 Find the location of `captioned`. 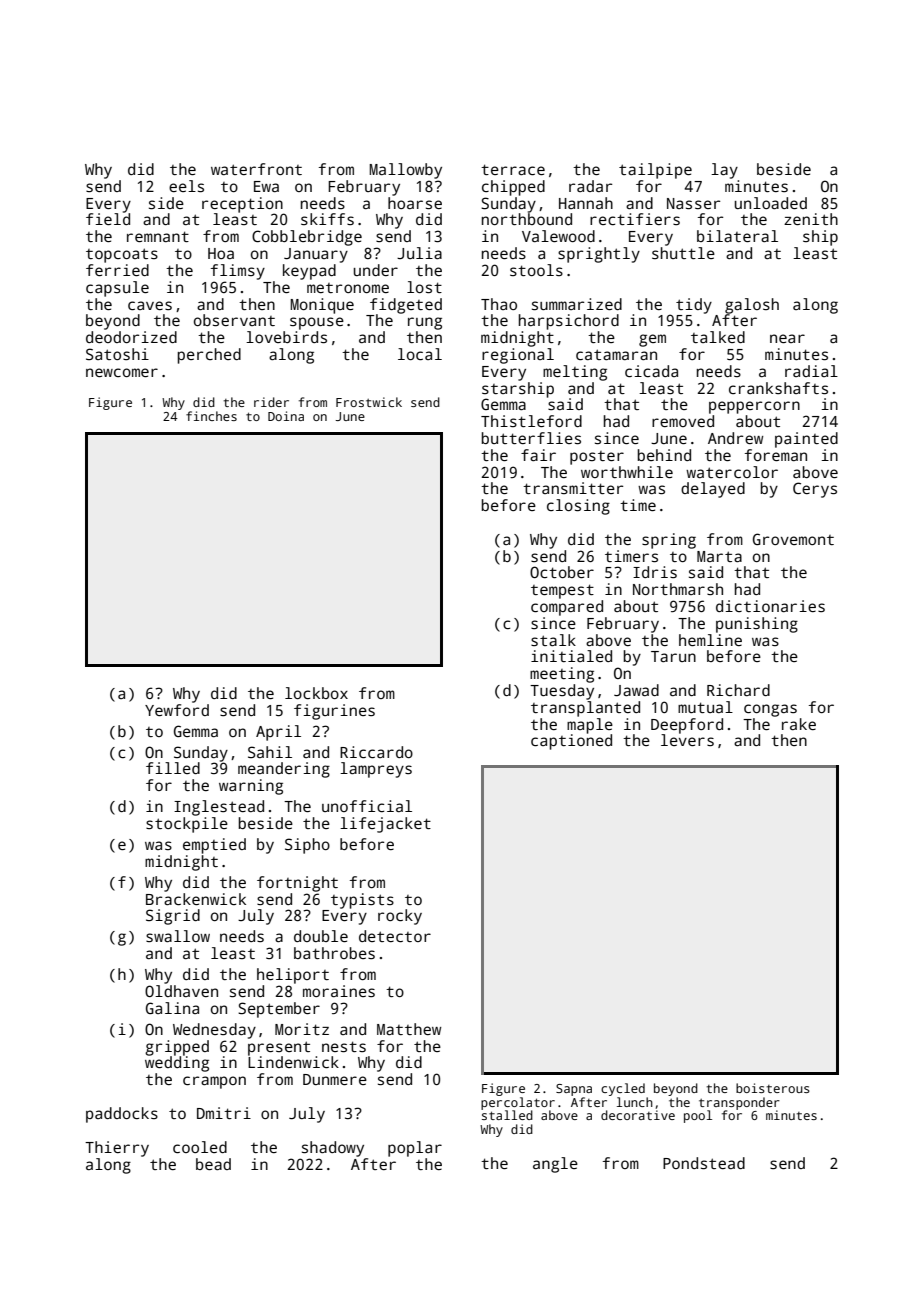

captioned is located at coordinates (571, 742).
